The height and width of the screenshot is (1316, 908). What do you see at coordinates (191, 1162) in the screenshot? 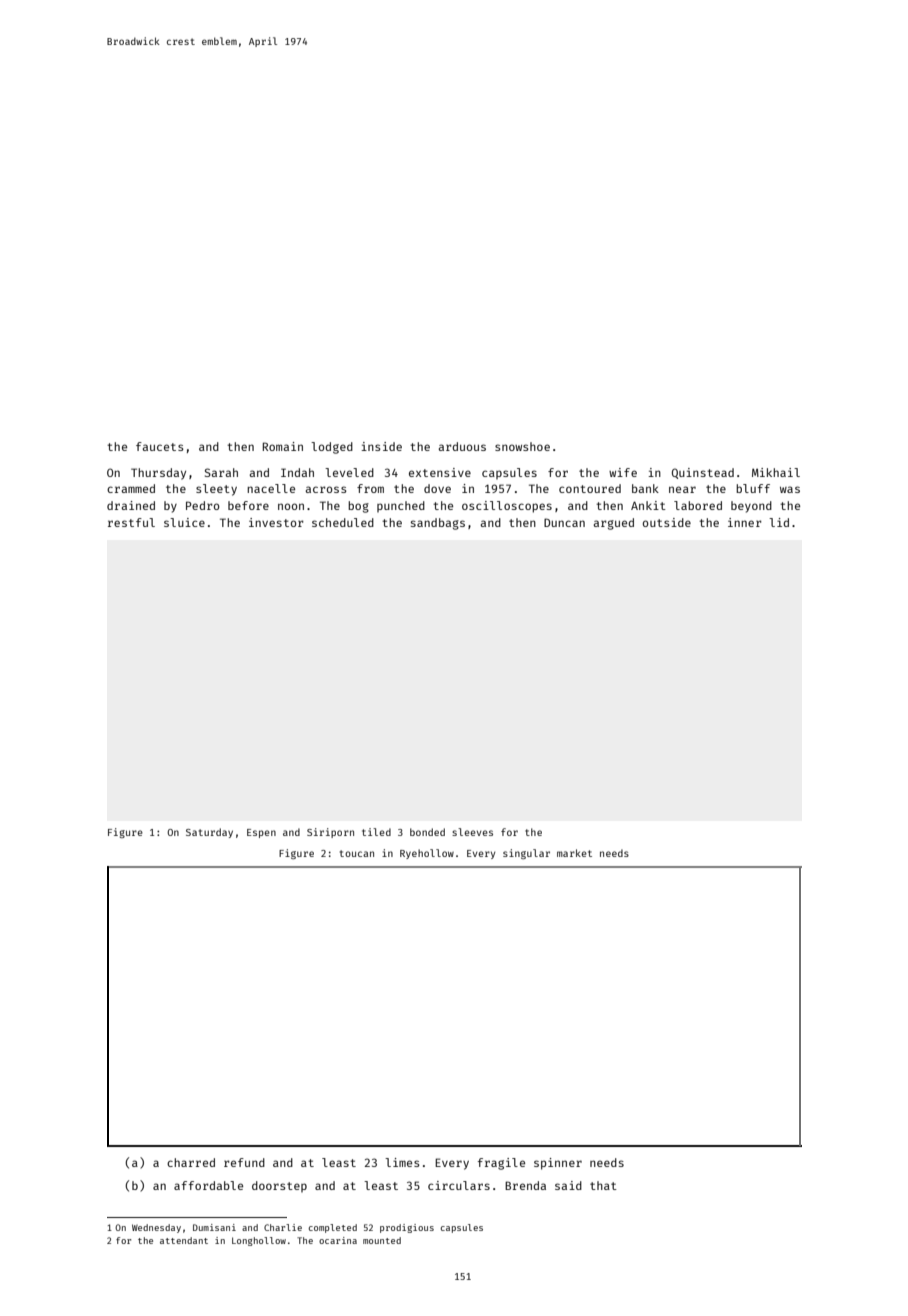
I see `charred` at bounding box center [191, 1162].
